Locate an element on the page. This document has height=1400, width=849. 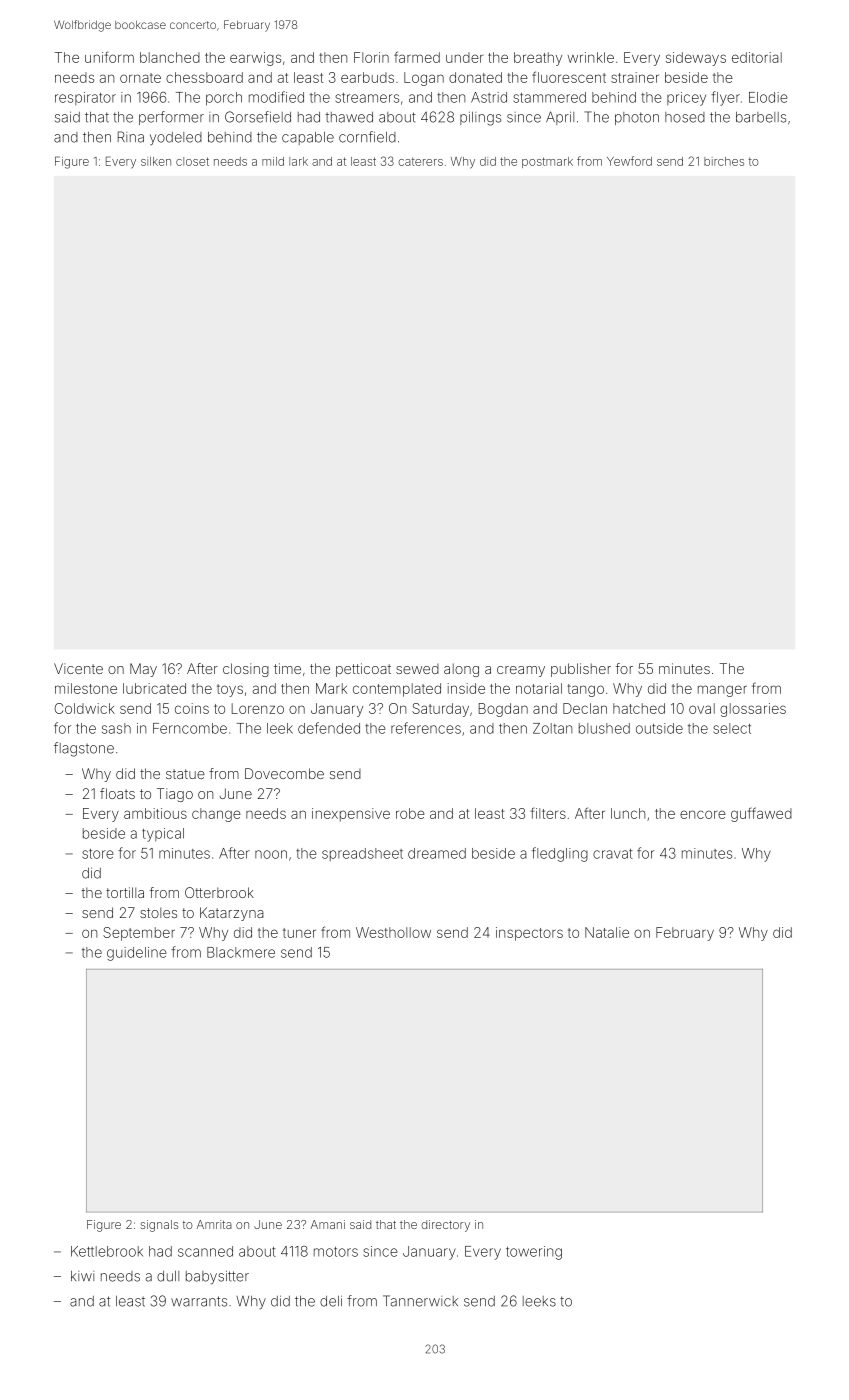
towering is located at coordinates (534, 1253).
